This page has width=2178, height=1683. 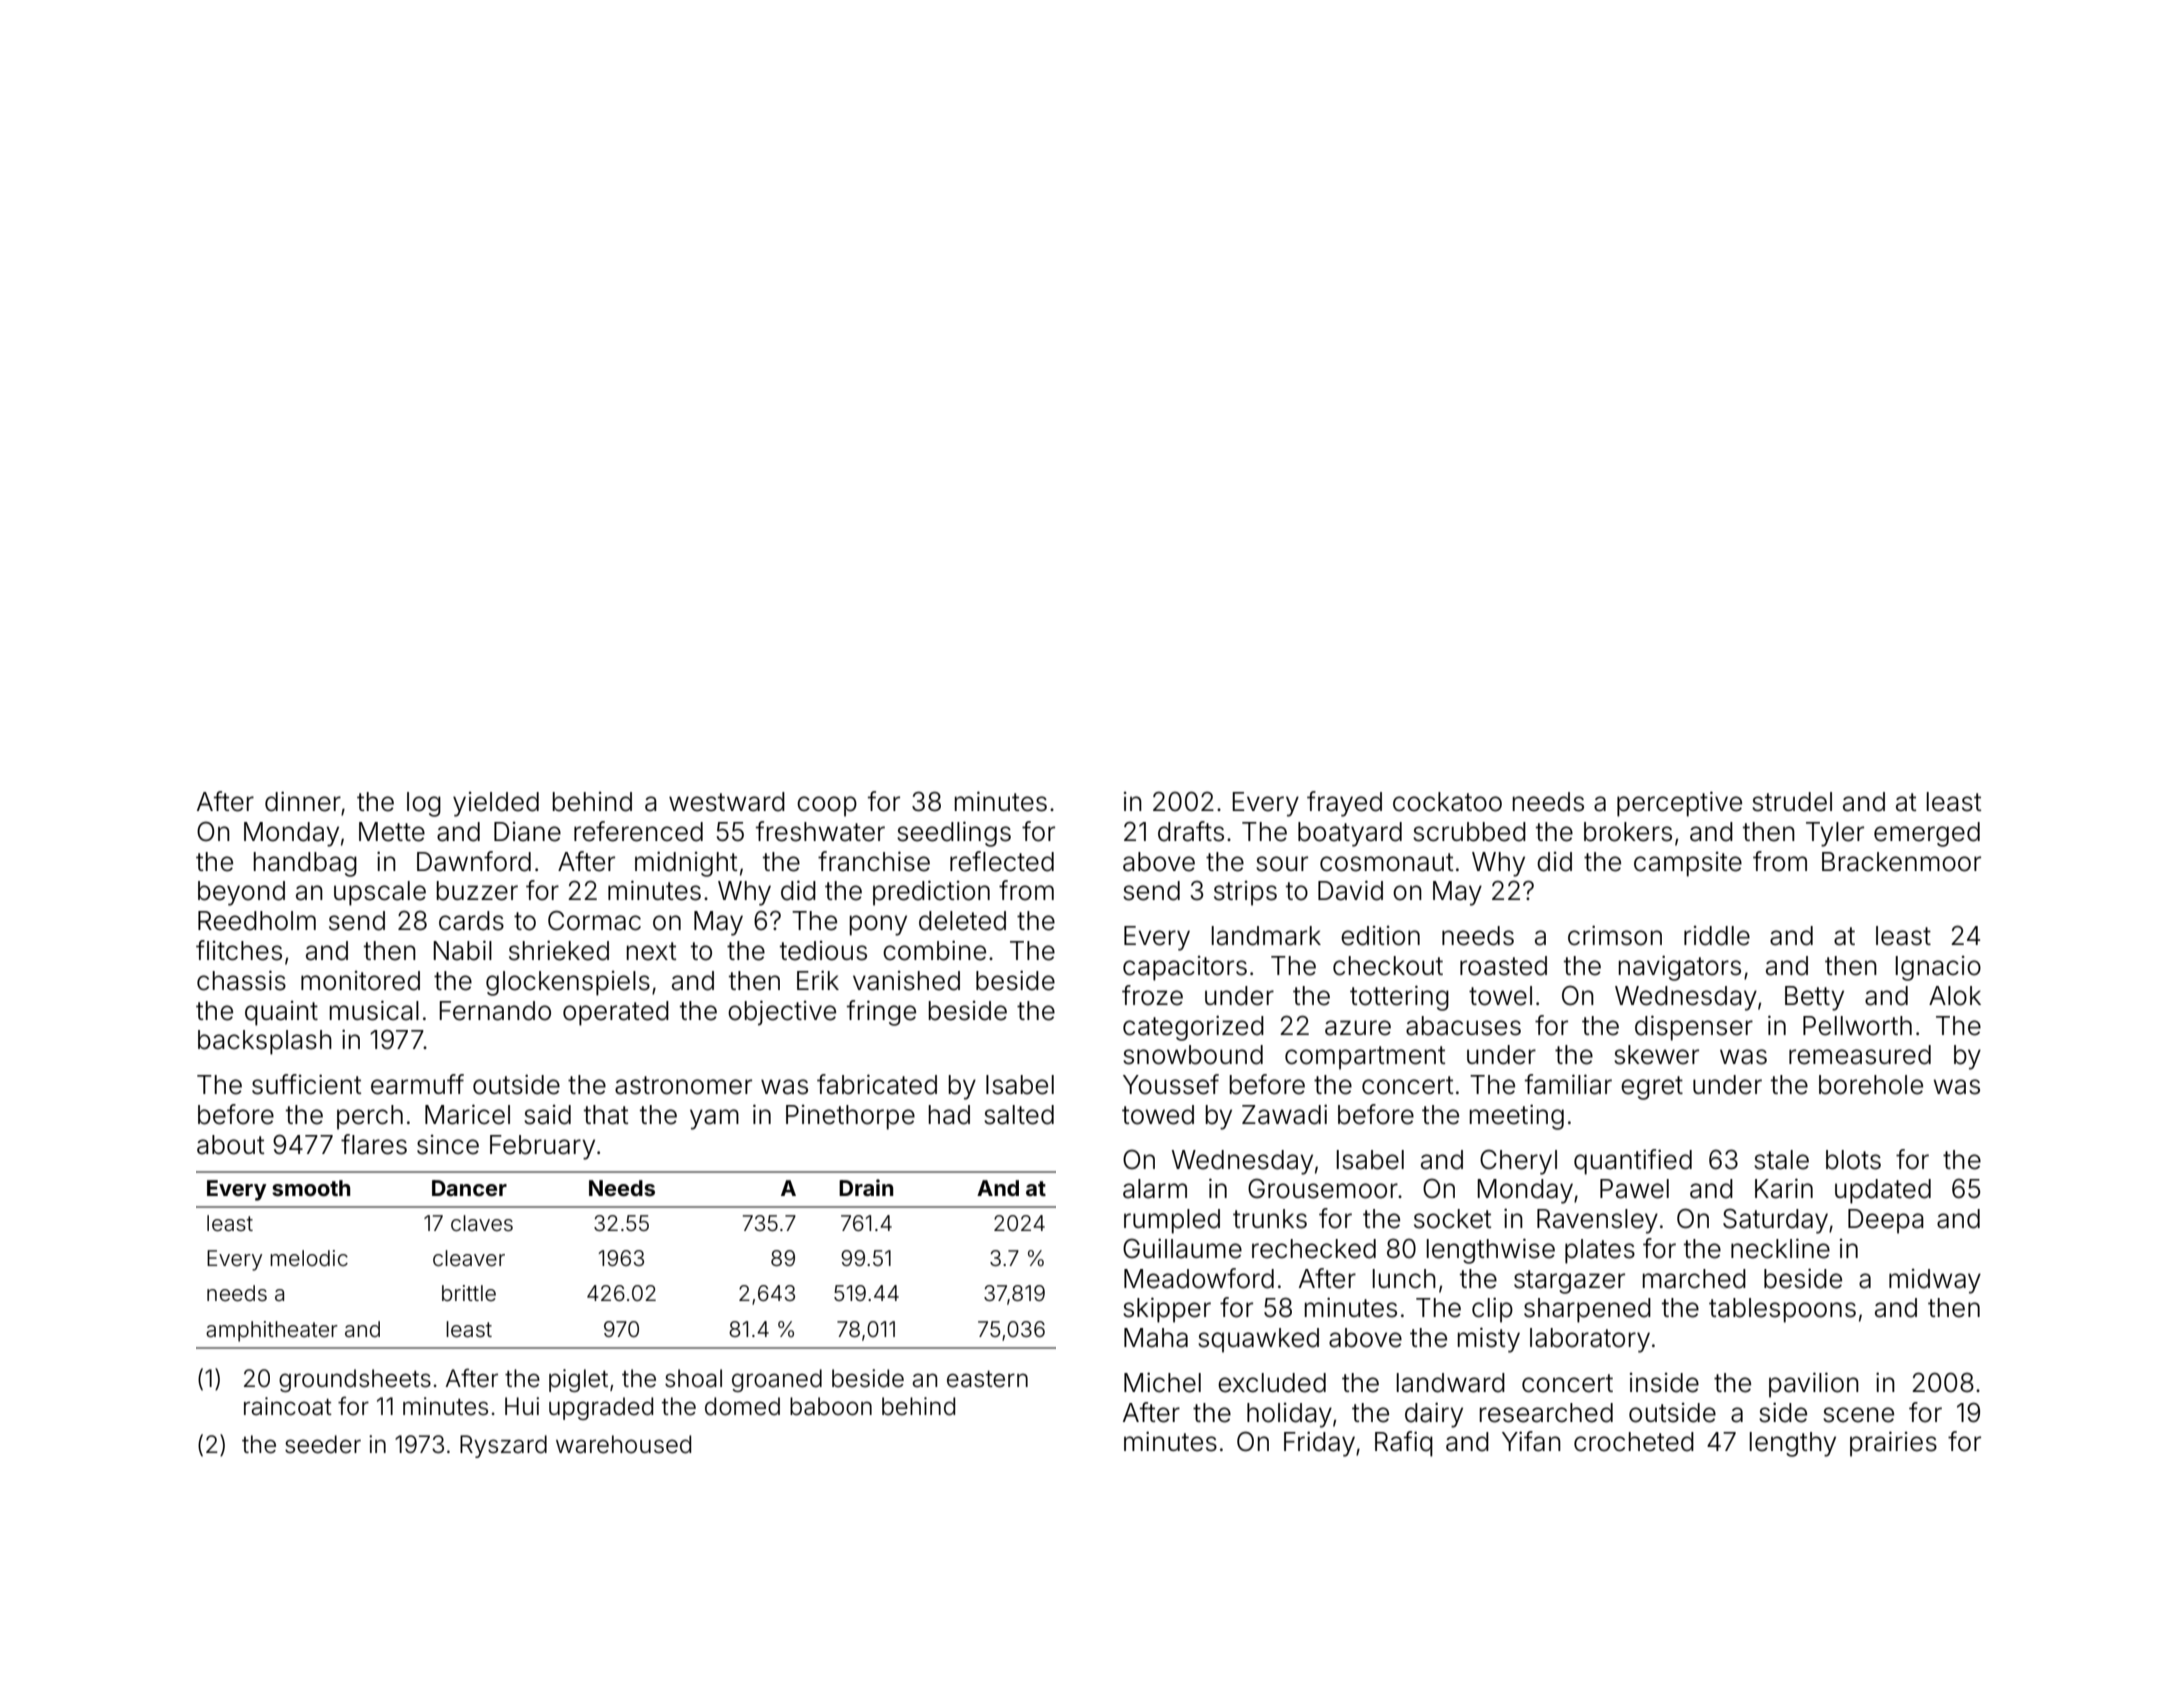 I want to click on Ryszard, so click(x=503, y=1446).
